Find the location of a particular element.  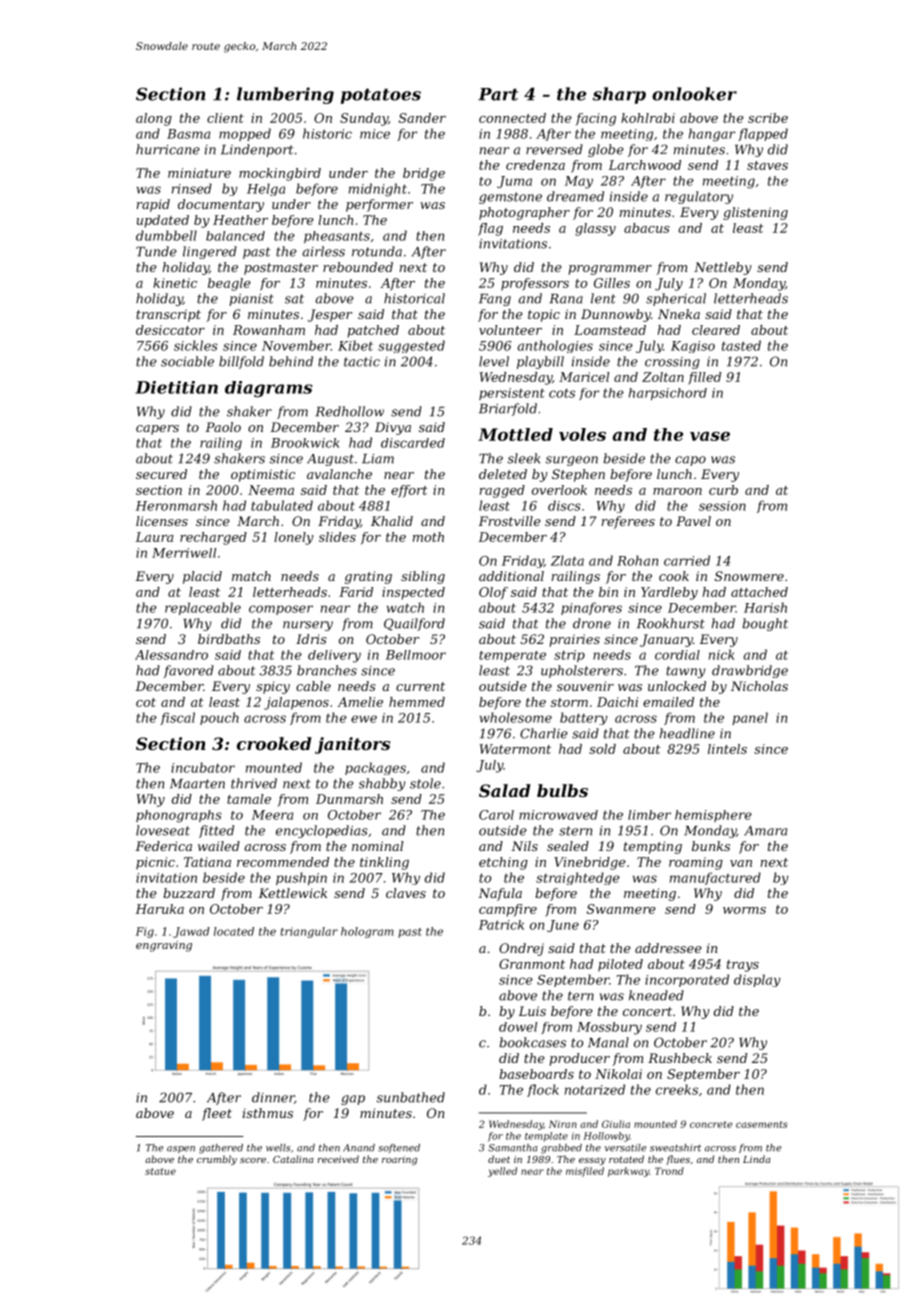

fiscal is located at coordinates (177, 718).
